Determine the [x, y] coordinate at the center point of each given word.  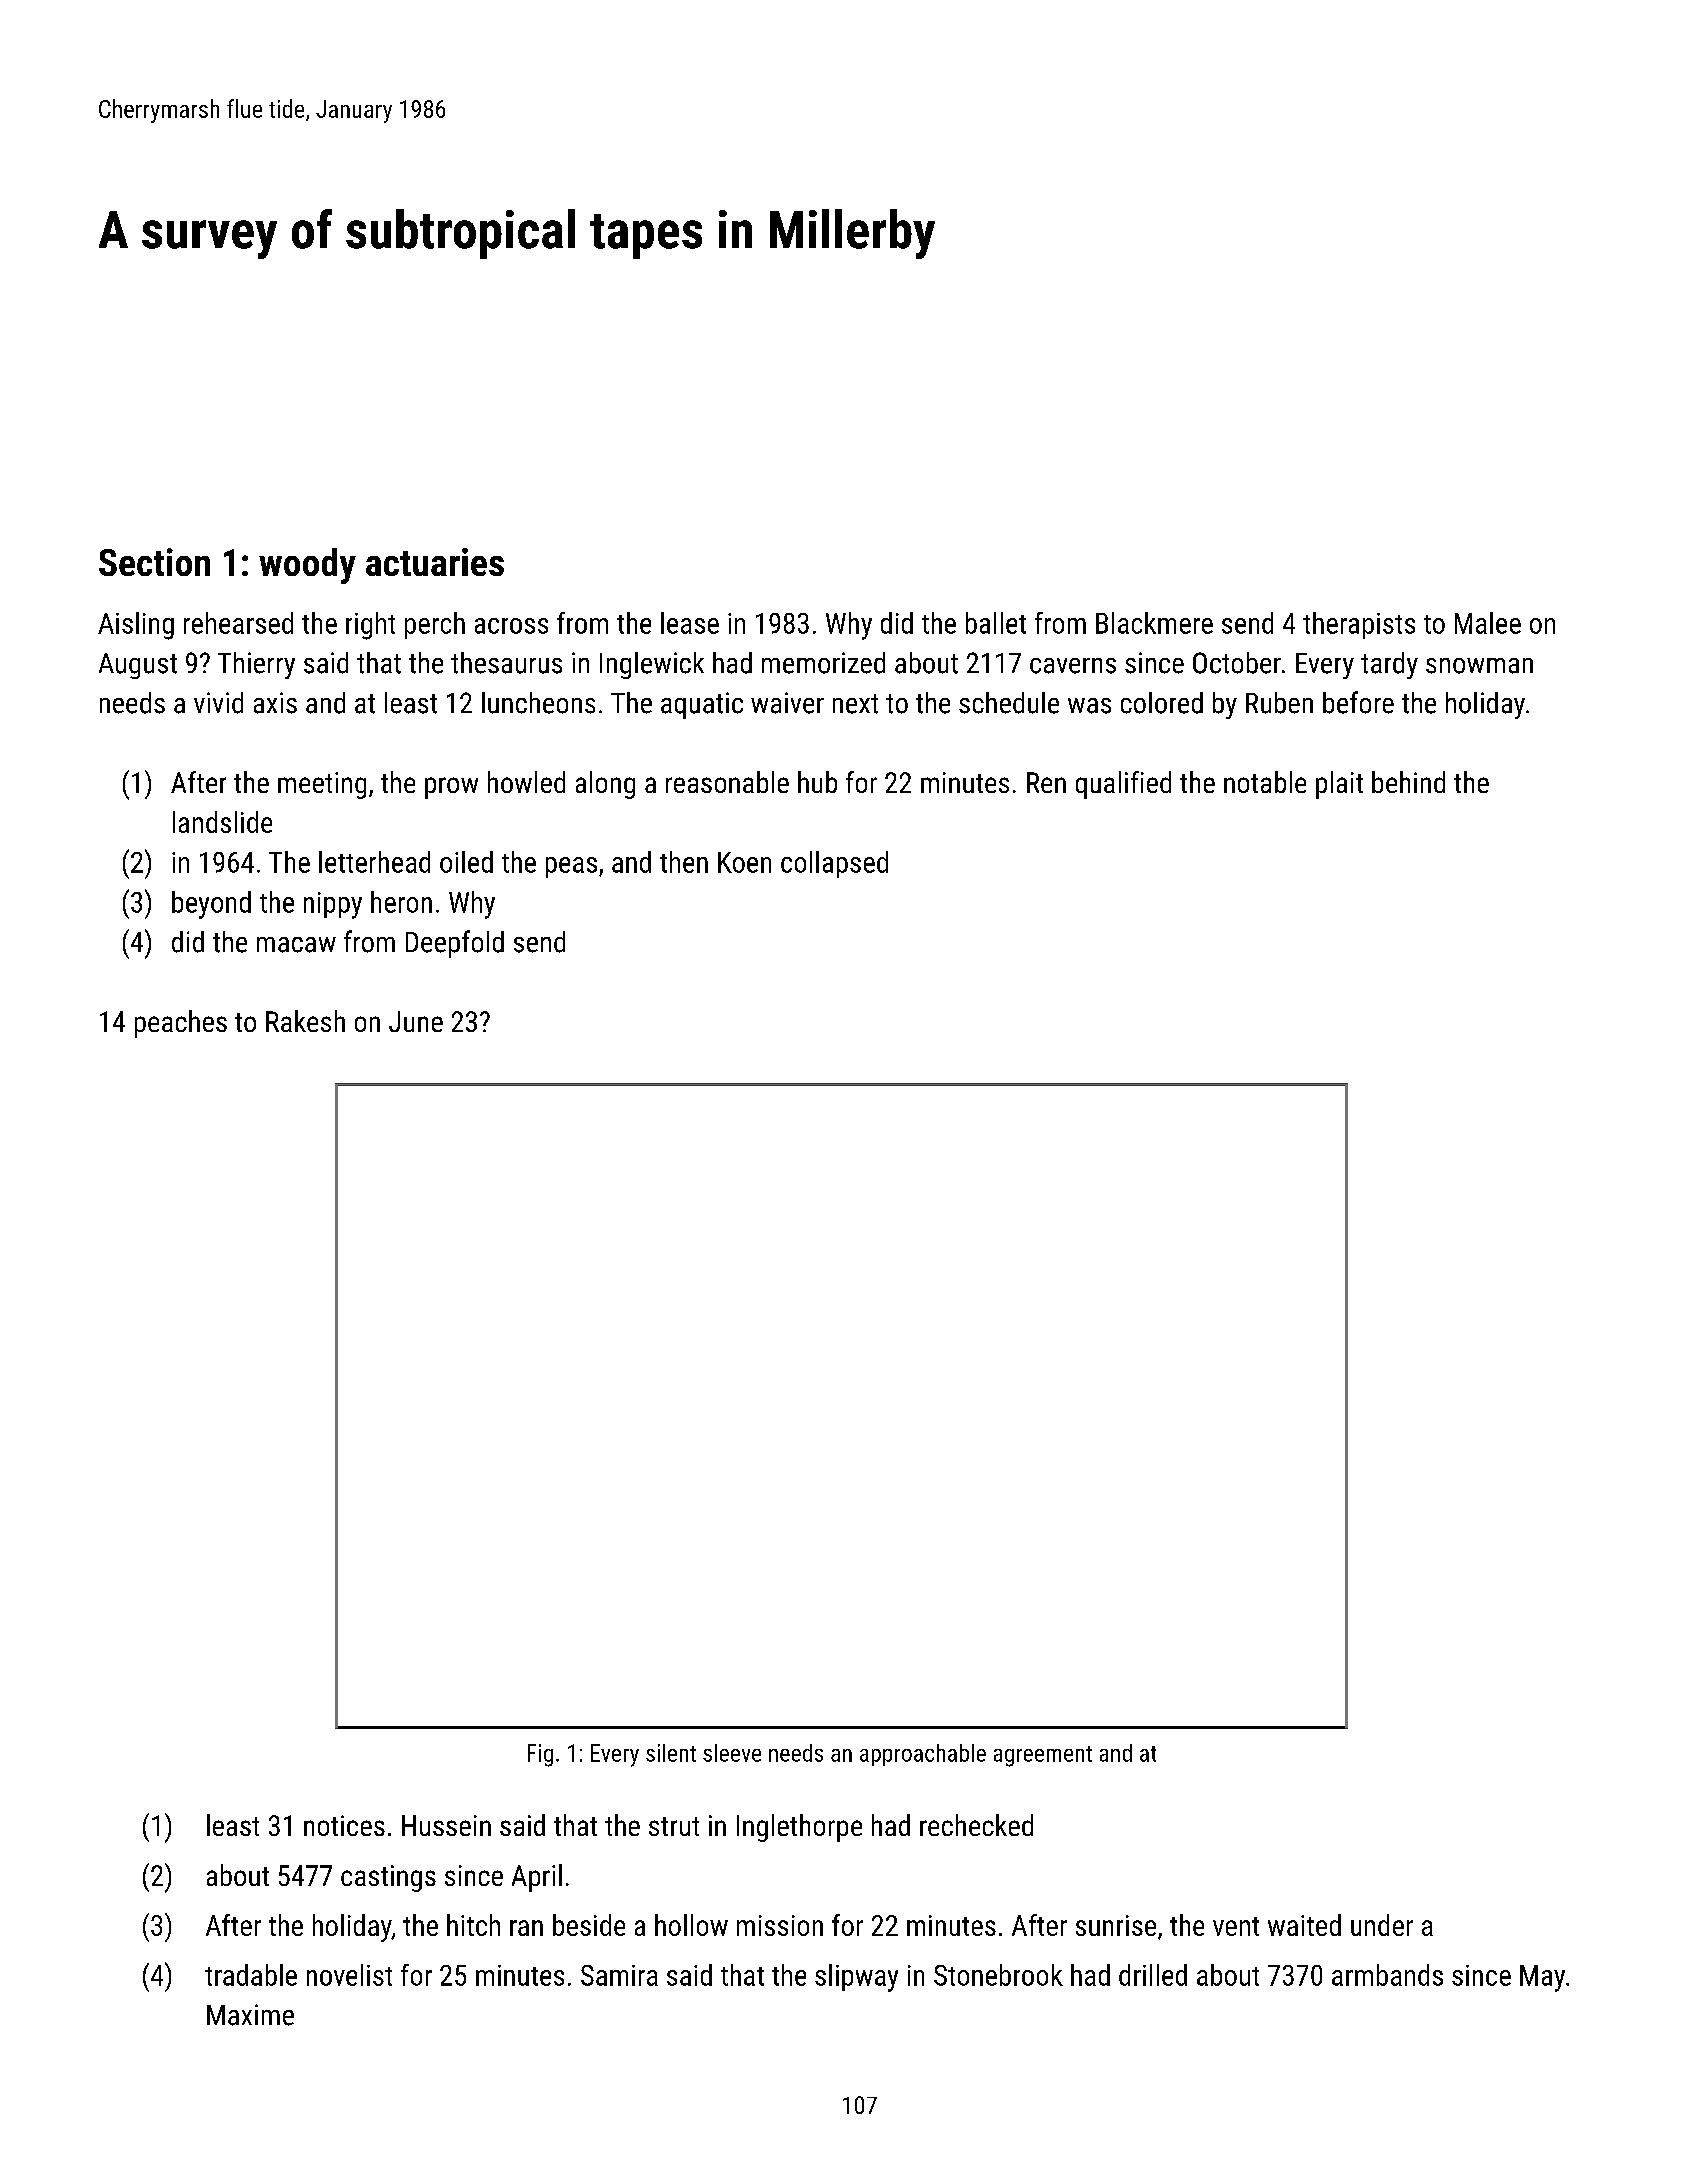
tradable [251, 1975]
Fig [540, 1755]
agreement [1043, 1756]
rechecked [976, 1825]
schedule [1009, 703]
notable [1265, 782]
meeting [322, 785]
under [1382, 1925]
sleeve [732, 1753]
